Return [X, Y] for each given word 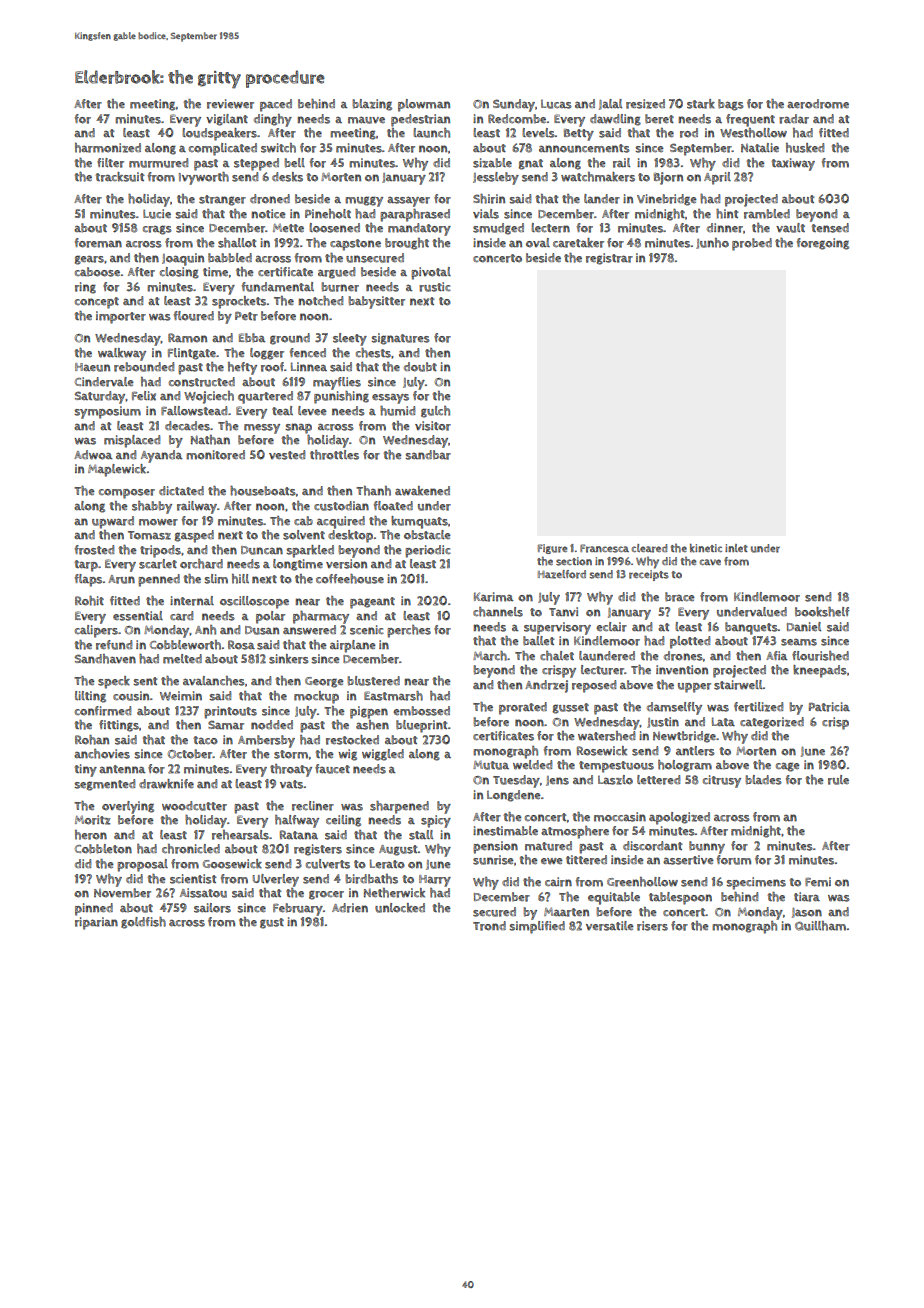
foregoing [823, 244]
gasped [194, 536]
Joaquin [183, 259]
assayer [408, 202]
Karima [494, 597]
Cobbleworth [185, 645]
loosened [334, 228]
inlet [736, 548]
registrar [609, 259]
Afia [777, 655]
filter [110, 163]
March [490, 656]
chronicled [191, 849]
